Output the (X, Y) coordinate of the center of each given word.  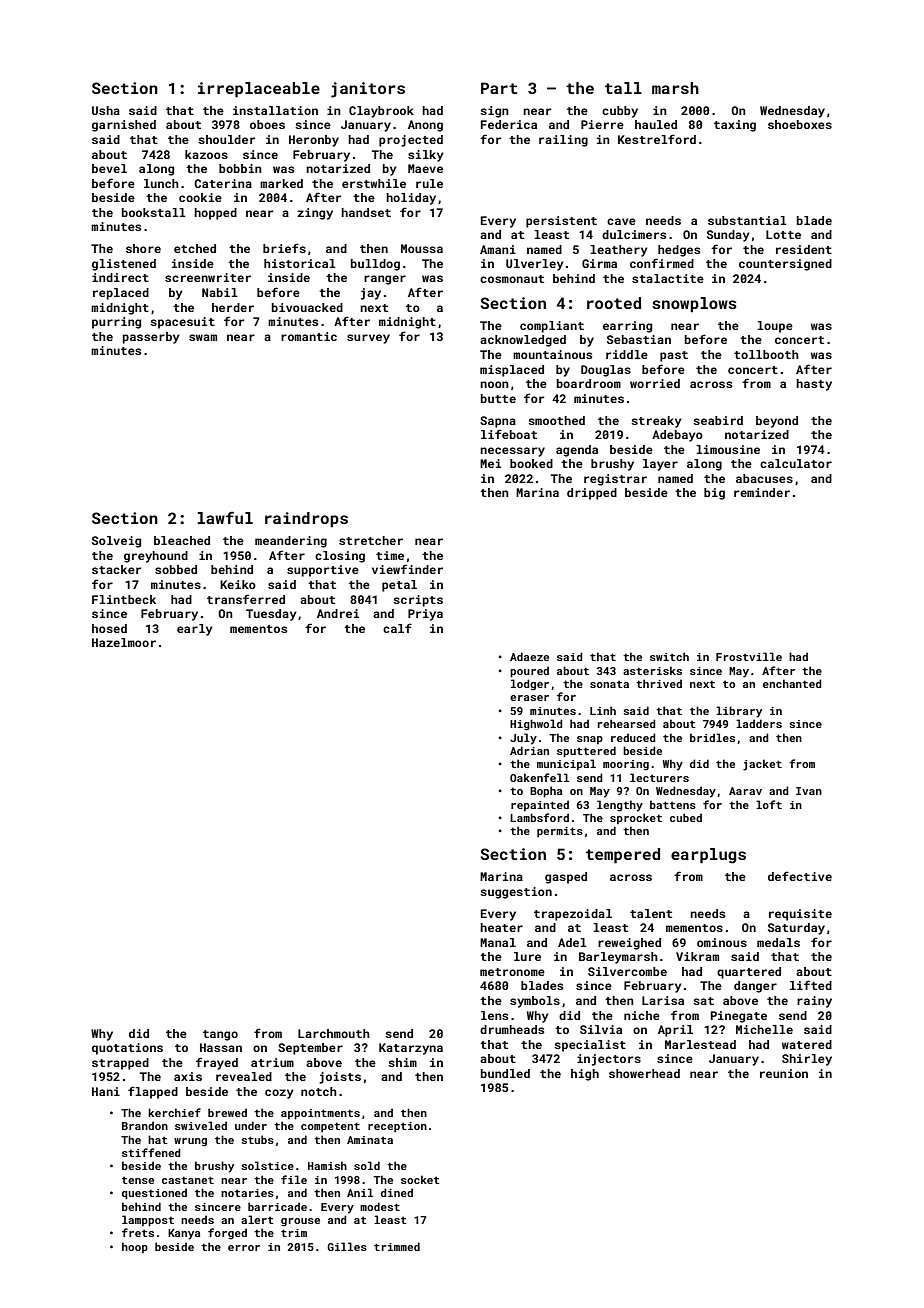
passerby (151, 338)
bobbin (240, 168)
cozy (279, 1094)
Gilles (347, 1246)
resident (804, 249)
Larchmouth (334, 1033)
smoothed (556, 420)
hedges (679, 251)
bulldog (375, 265)
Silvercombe (627, 971)
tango (220, 1035)
